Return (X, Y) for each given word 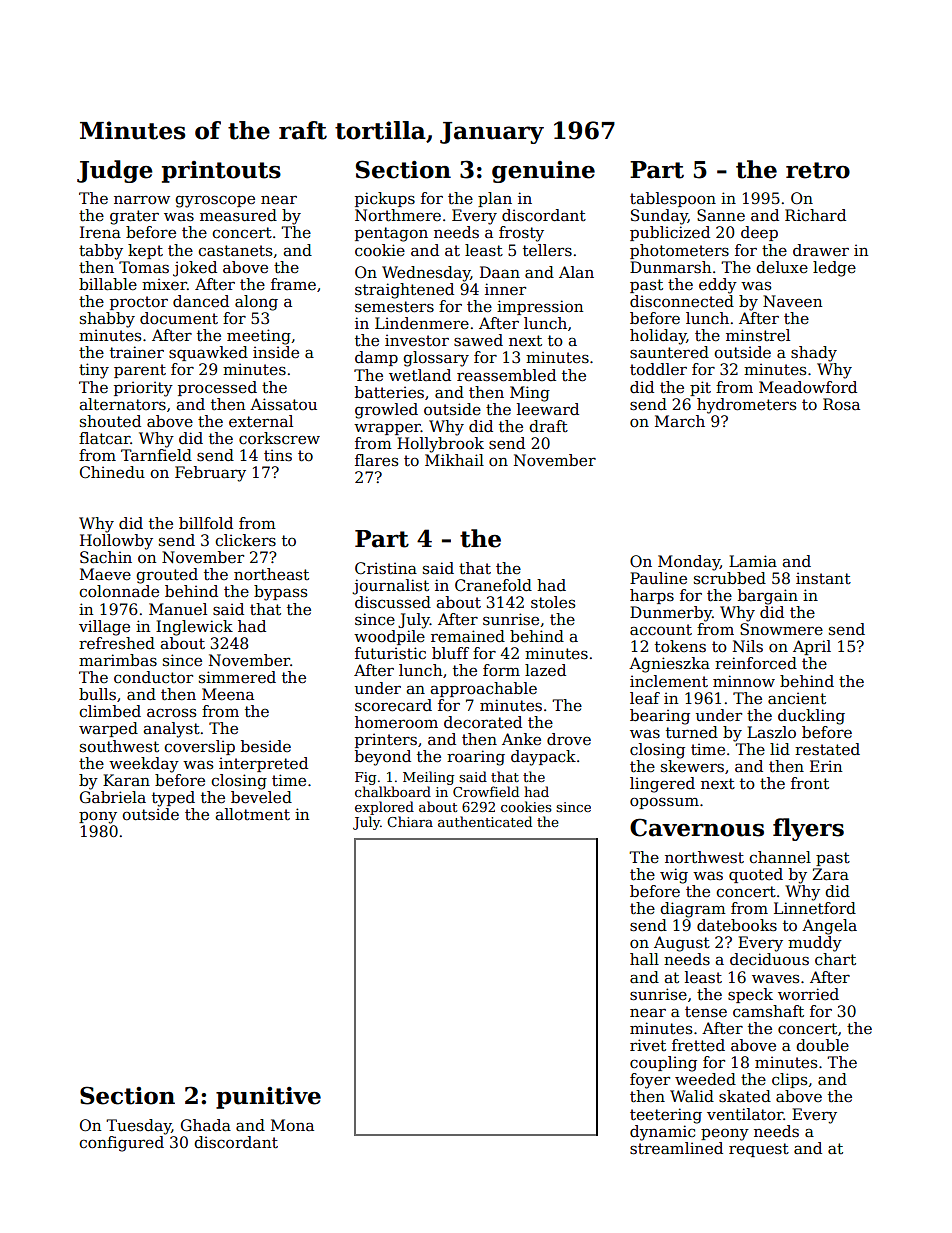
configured (121, 1144)
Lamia (753, 561)
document (179, 318)
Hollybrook (440, 445)
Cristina (386, 568)
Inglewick (194, 628)
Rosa (841, 404)
